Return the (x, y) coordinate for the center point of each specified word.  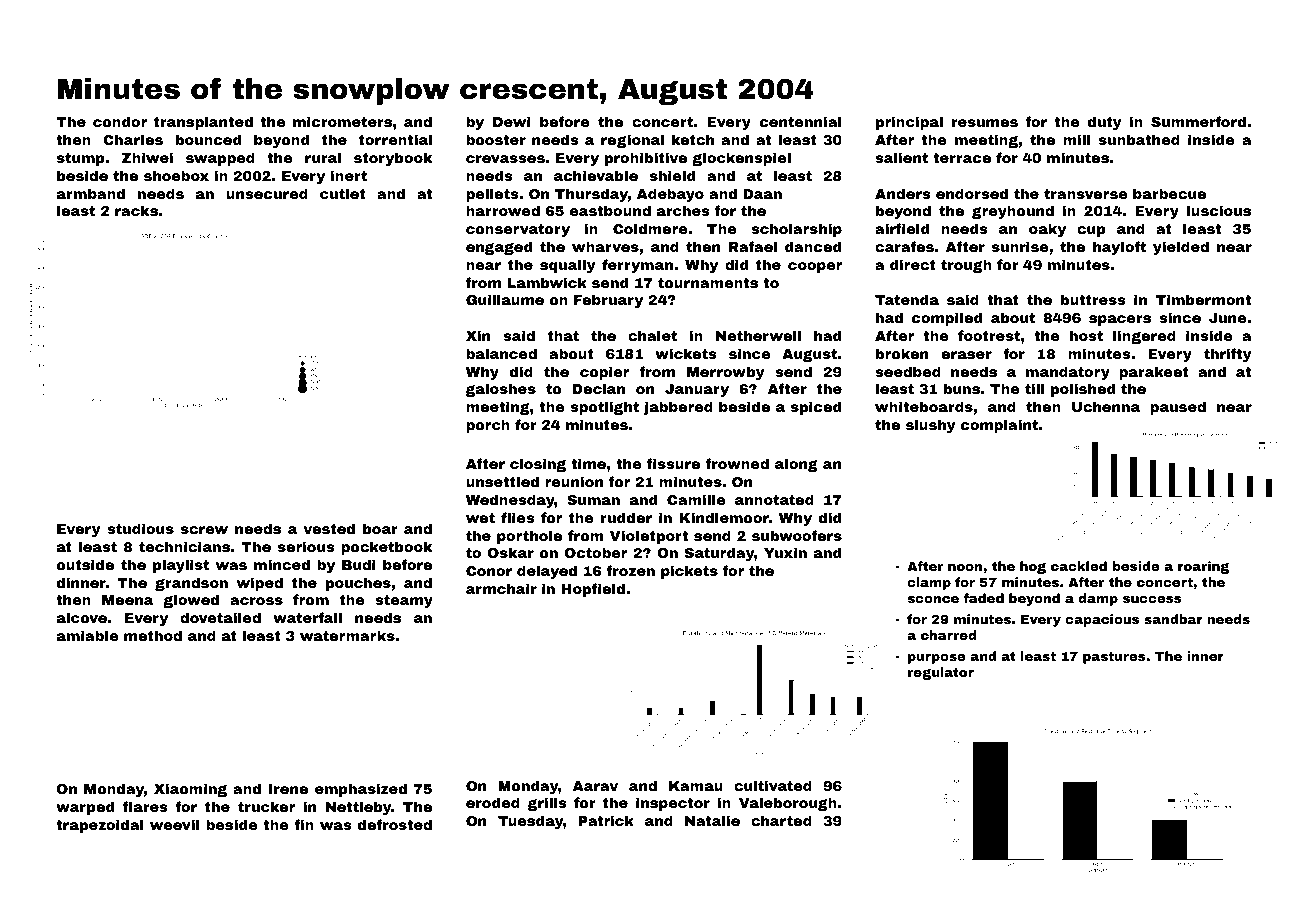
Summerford (1198, 121)
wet (480, 518)
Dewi (511, 121)
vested (329, 528)
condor (120, 121)
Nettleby (359, 808)
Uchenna (1106, 406)
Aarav (595, 786)
